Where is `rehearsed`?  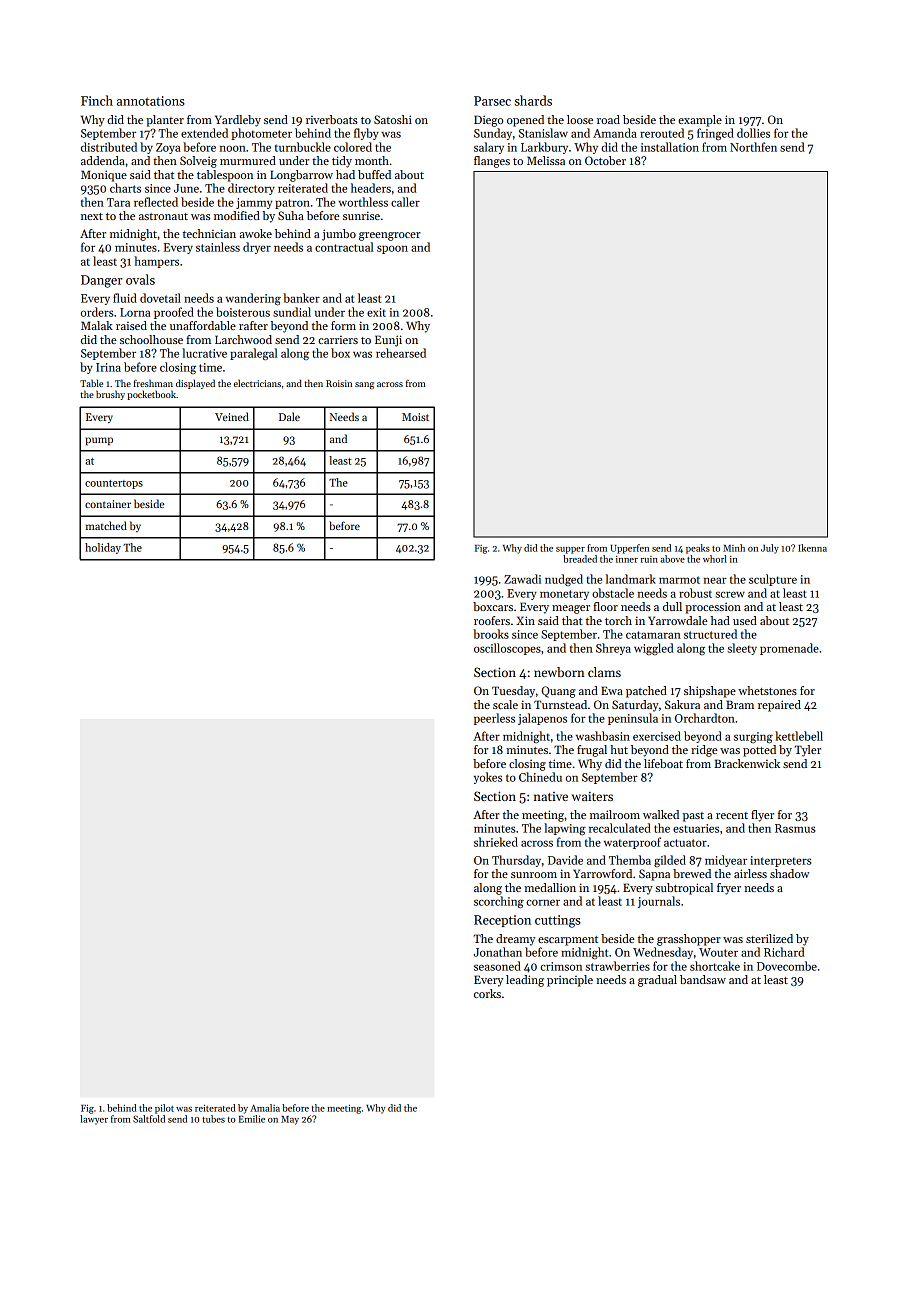
rehearsed is located at coordinates (401, 353).
